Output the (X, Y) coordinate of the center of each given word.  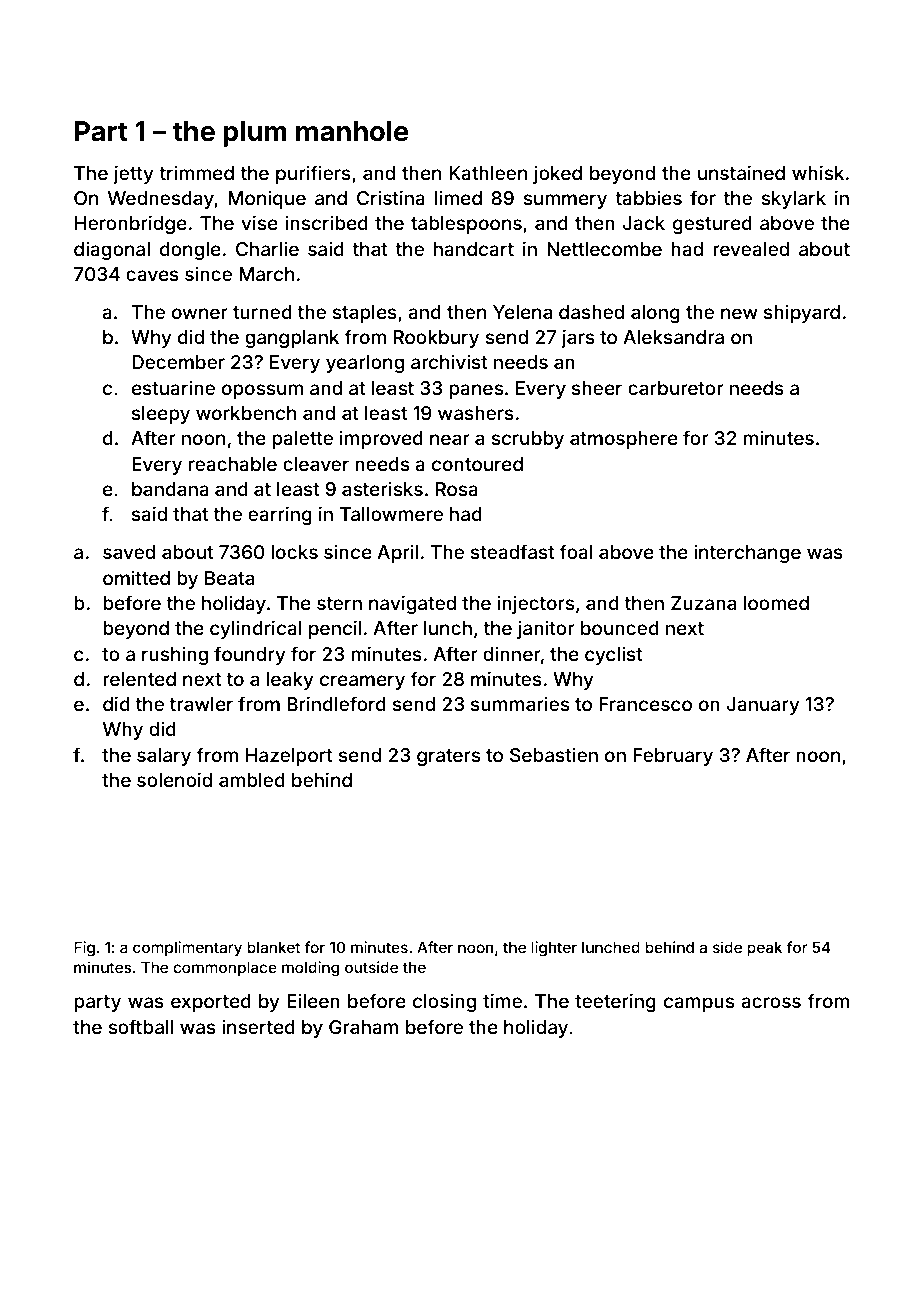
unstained (741, 172)
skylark (793, 200)
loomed (776, 603)
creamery (362, 682)
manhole (352, 131)
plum (255, 134)
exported (211, 1003)
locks (294, 552)
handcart (474, 249)
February (673, 757)
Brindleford (336, 703)
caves (152, 275)
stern (339, 603)
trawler (201, 704)
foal (576, 551)
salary (164, 757)
